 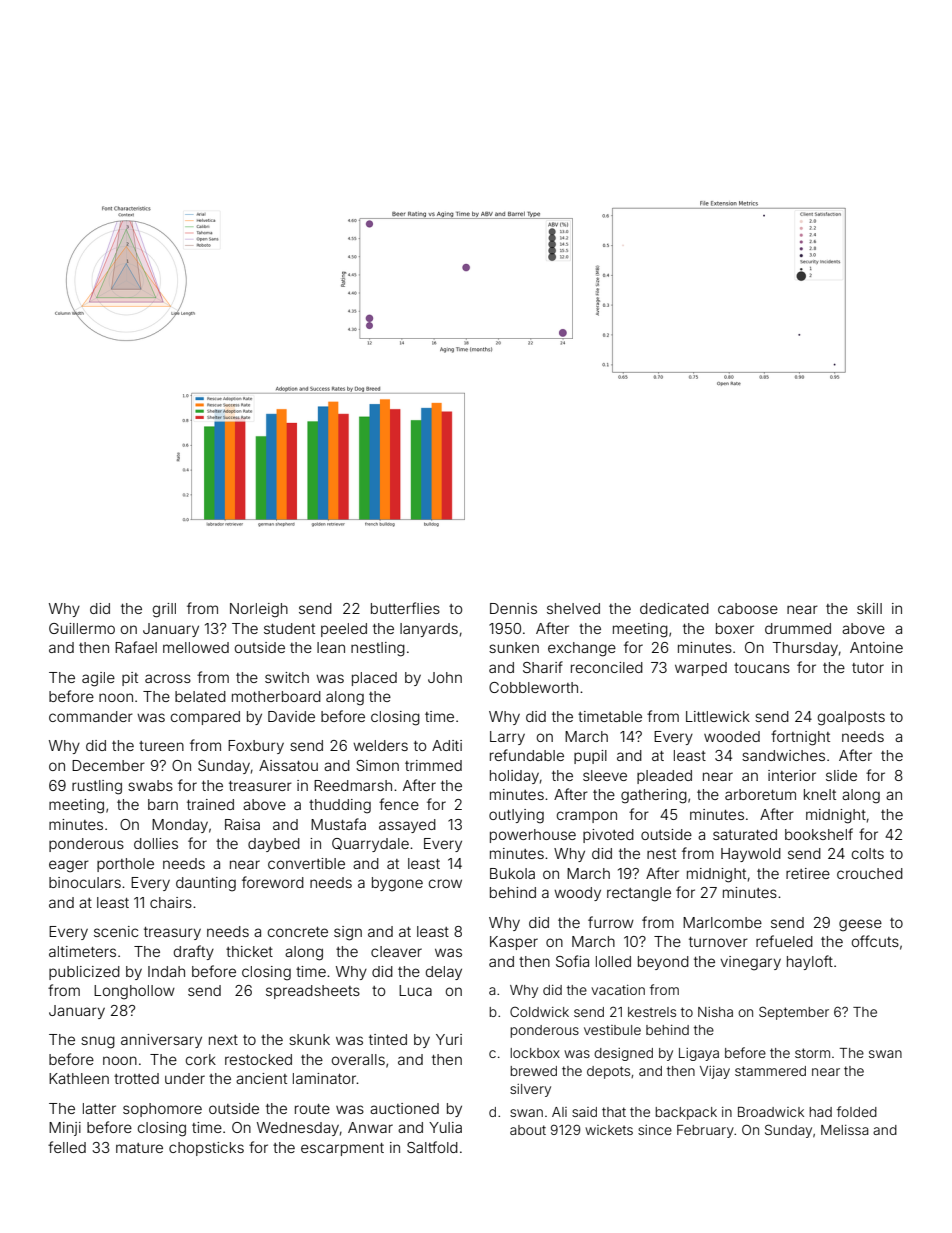 What do you see at coordinates (98, 679) in the screenshot?
I see `agile` at bounding box center [98, 679].
